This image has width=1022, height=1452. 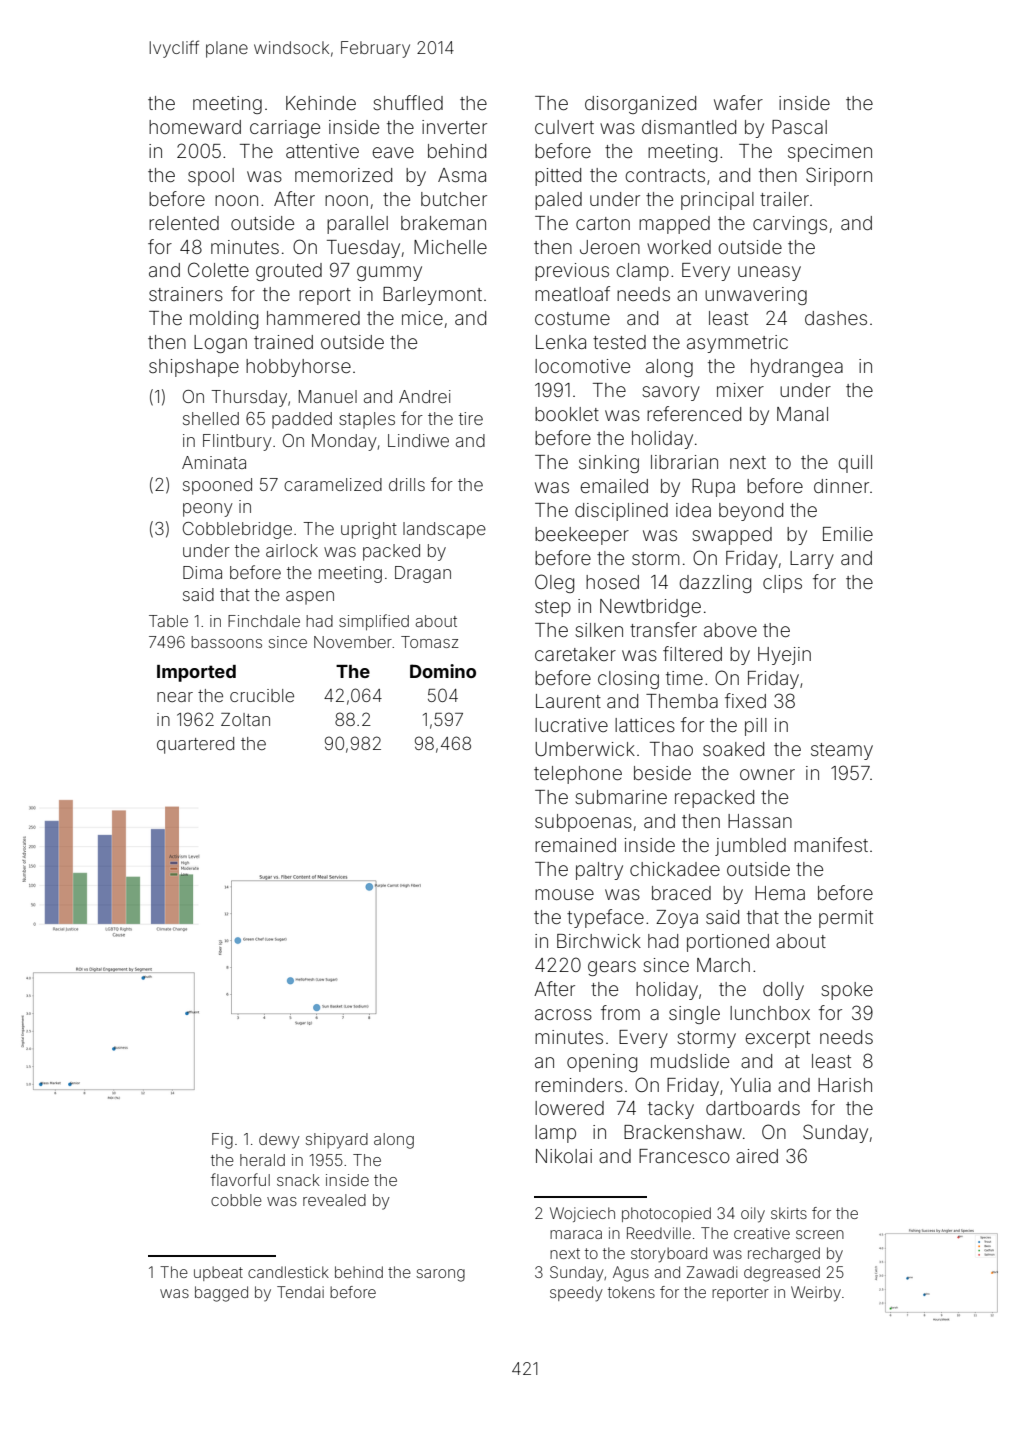 I want to click on across, so click(x=563, y=1014).
